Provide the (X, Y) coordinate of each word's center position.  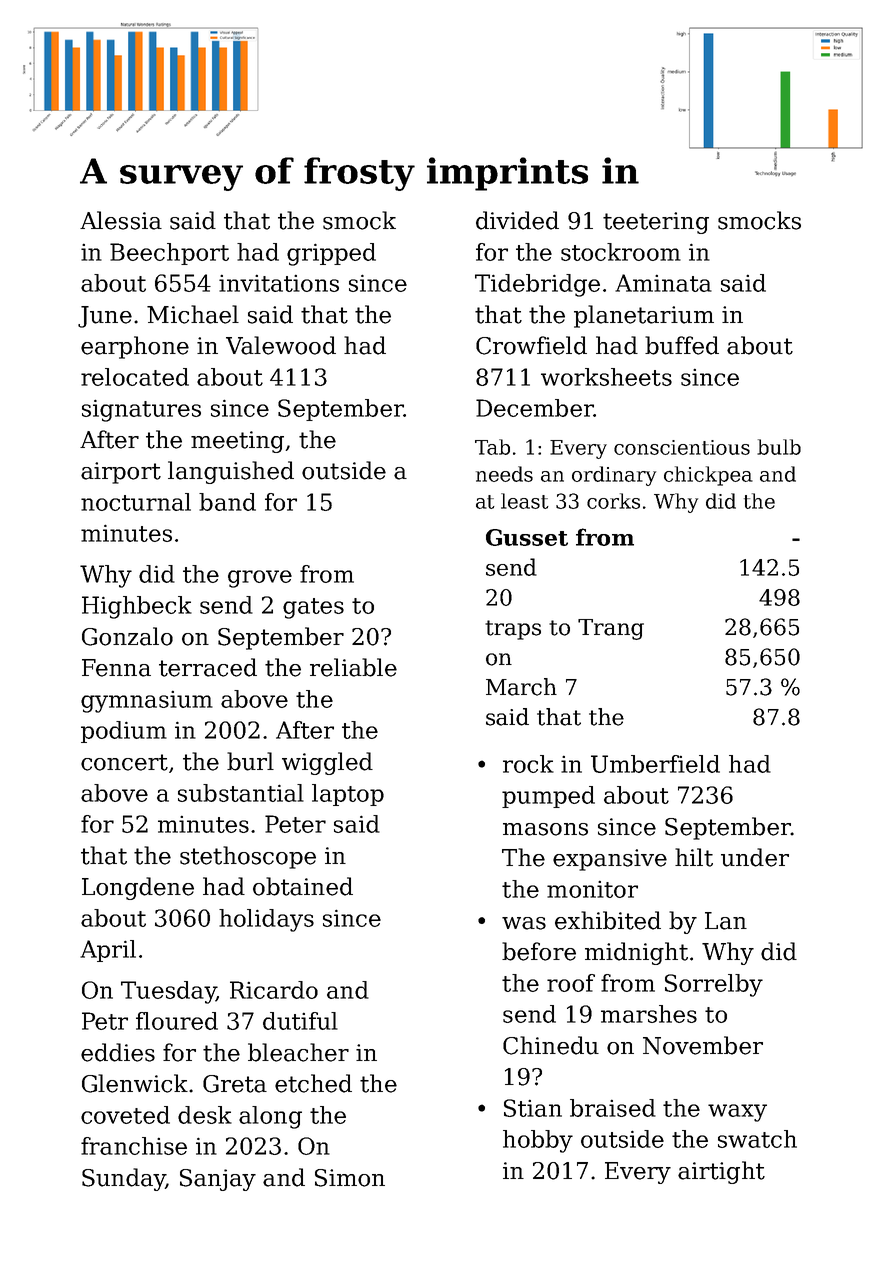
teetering (656, 223)
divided (517, 220)
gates (313, 608)
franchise (134, 1146)
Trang (611, 629)
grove (260, 579)
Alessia (121, 220)
